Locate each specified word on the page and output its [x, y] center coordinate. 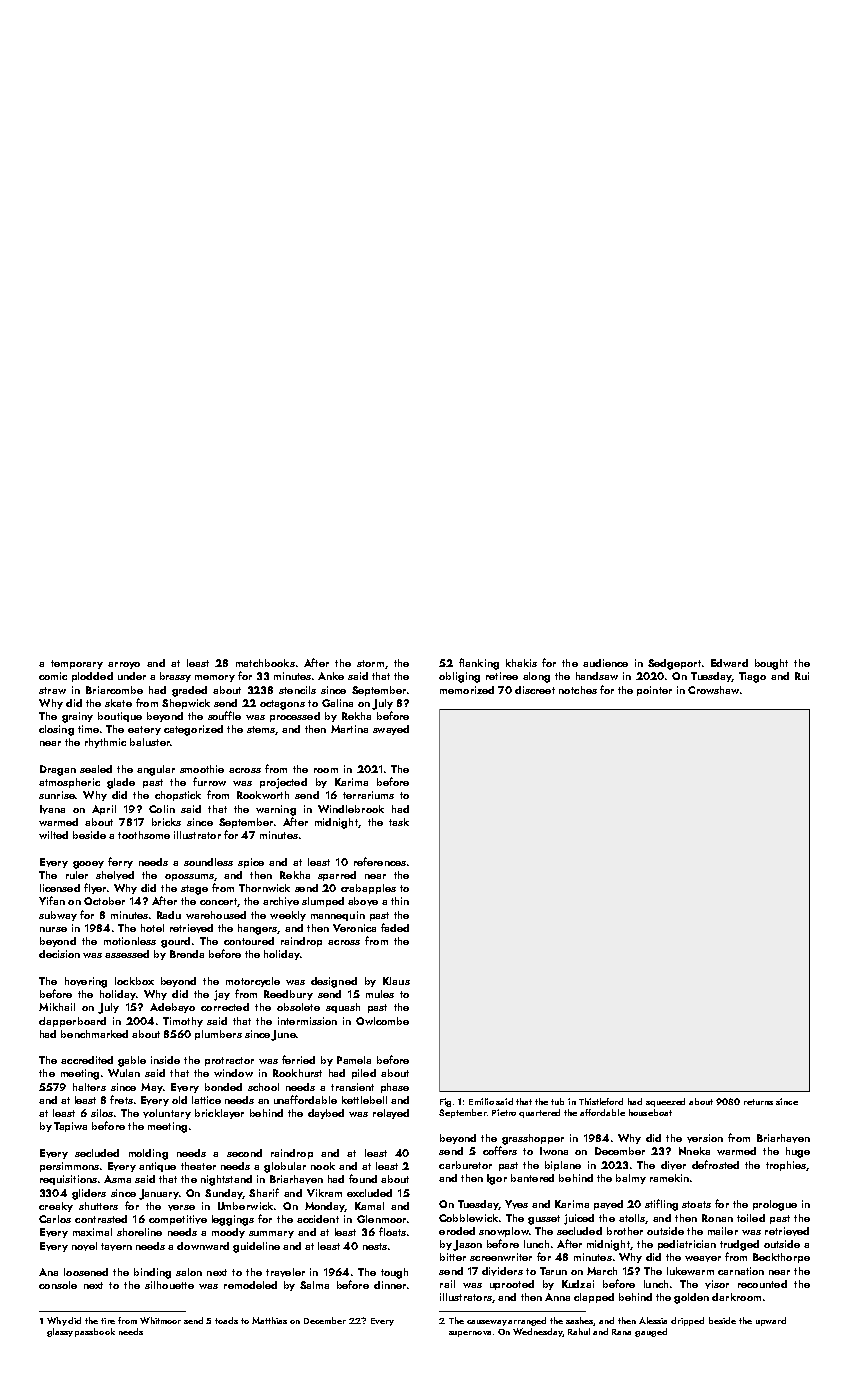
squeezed [665, 1102]
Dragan [58, 770]
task [399, 822]
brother [625, 1231]
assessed [127, 954]
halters [89, 1087]
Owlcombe [382, 1021]
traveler [285, 1272]
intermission [307, 1021]
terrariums [368, 795]
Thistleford [601, 1101]
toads [226, 1320]
